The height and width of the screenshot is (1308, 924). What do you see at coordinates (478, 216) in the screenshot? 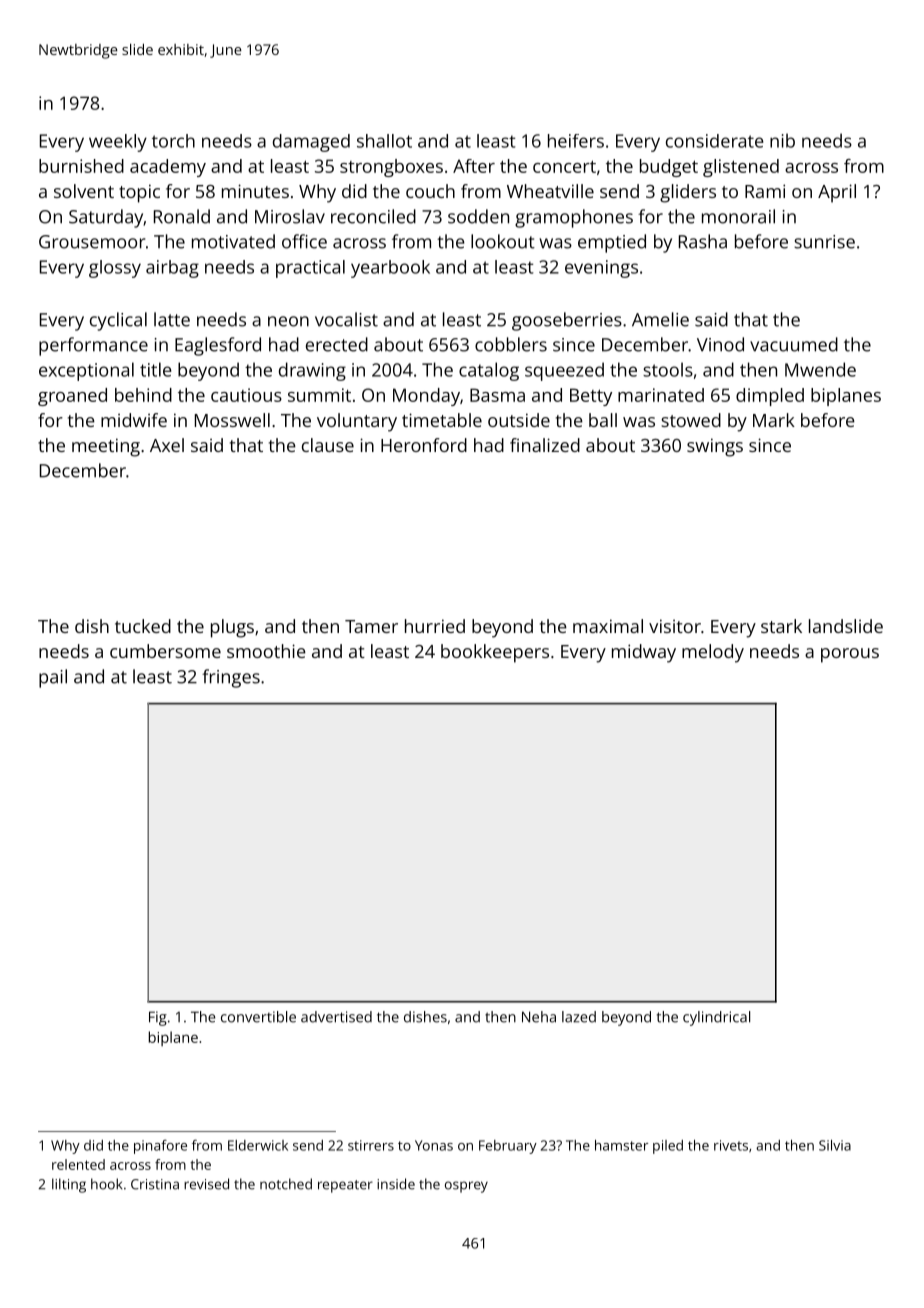
I see `sodden` at bounding box center [478, 216].
